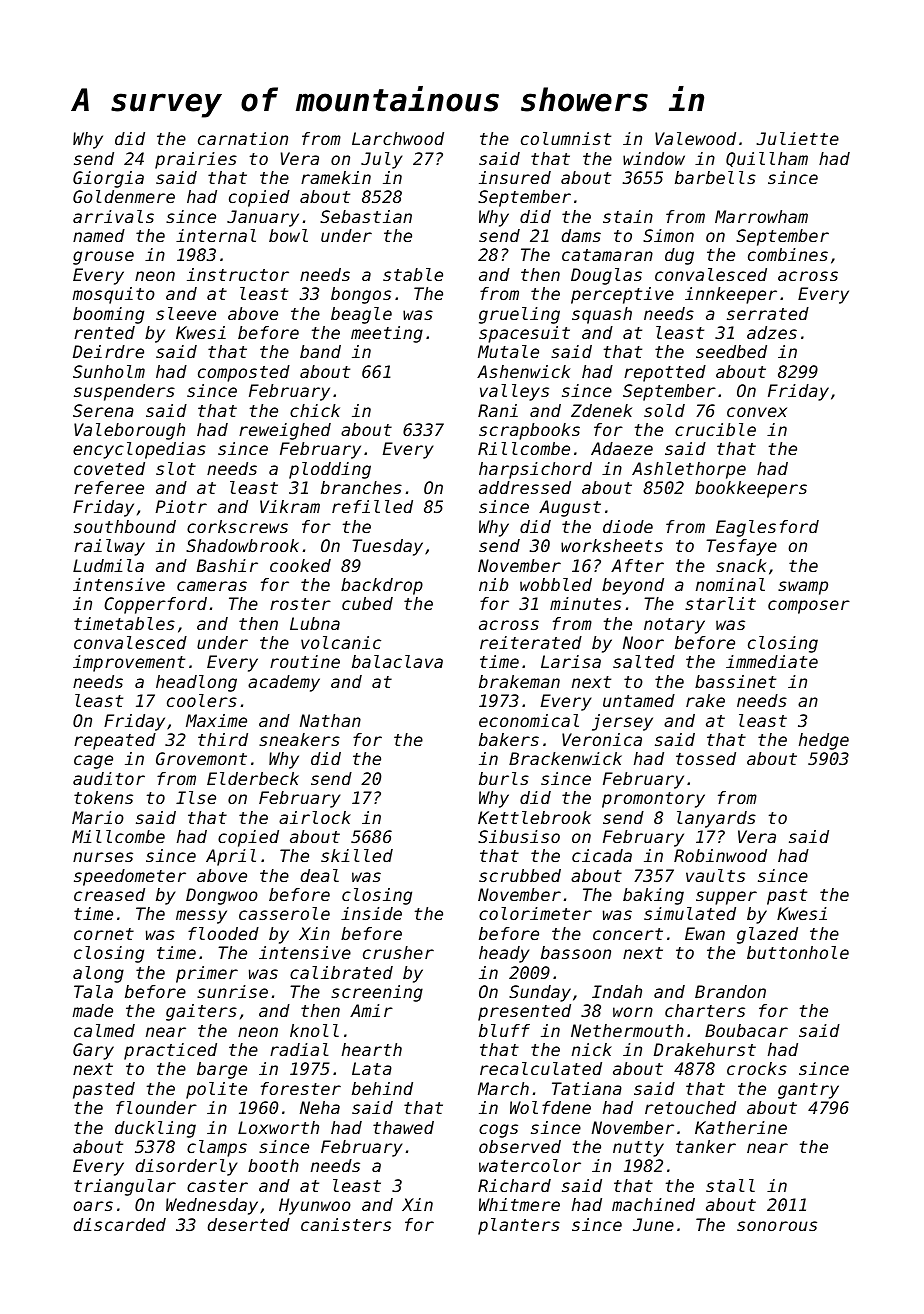 This screenshot has width=924, height=1314. Describe the element at coordinates (288, 235) in the screenshot. I see `bowl` at that location.
